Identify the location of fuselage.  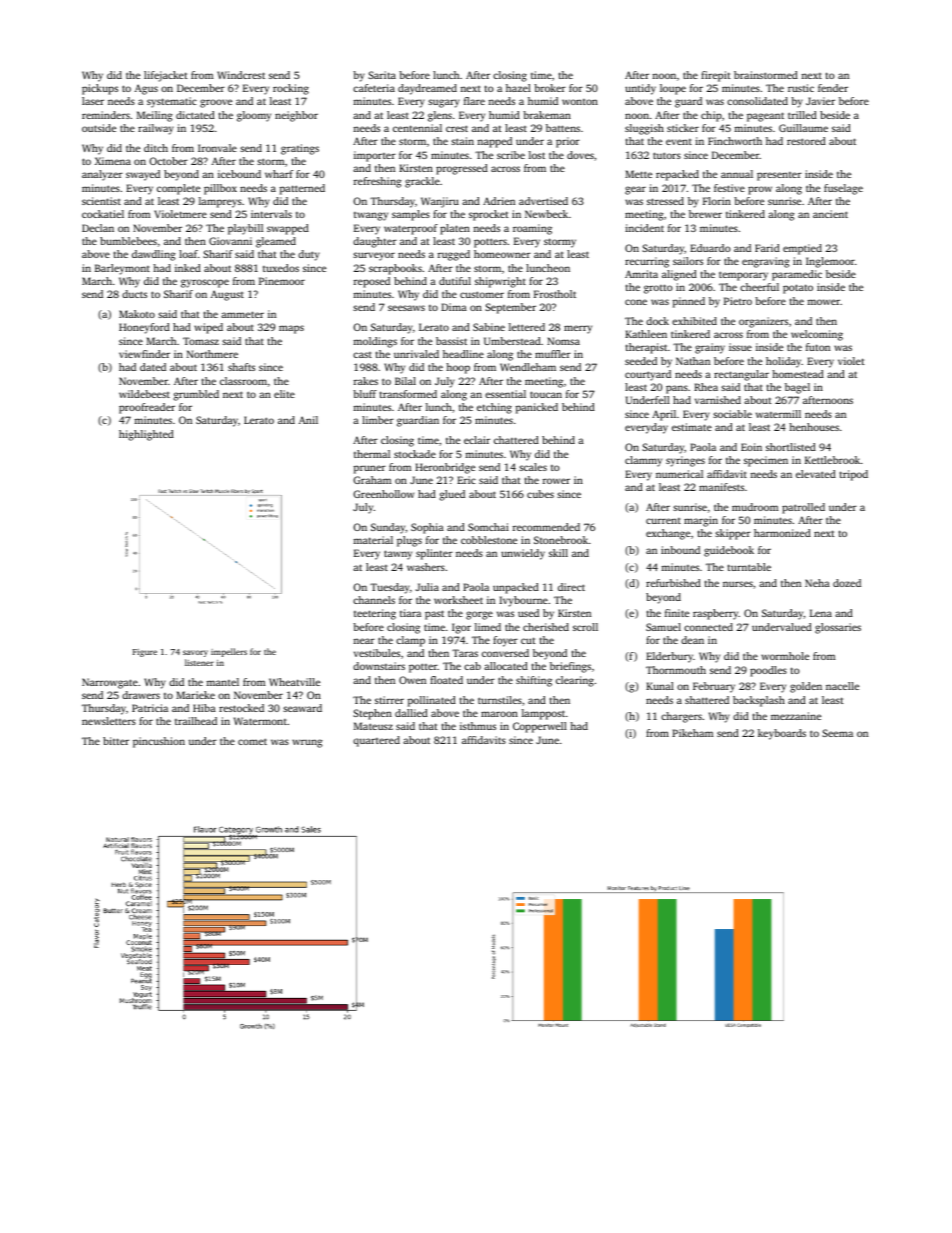
(843, 189).
